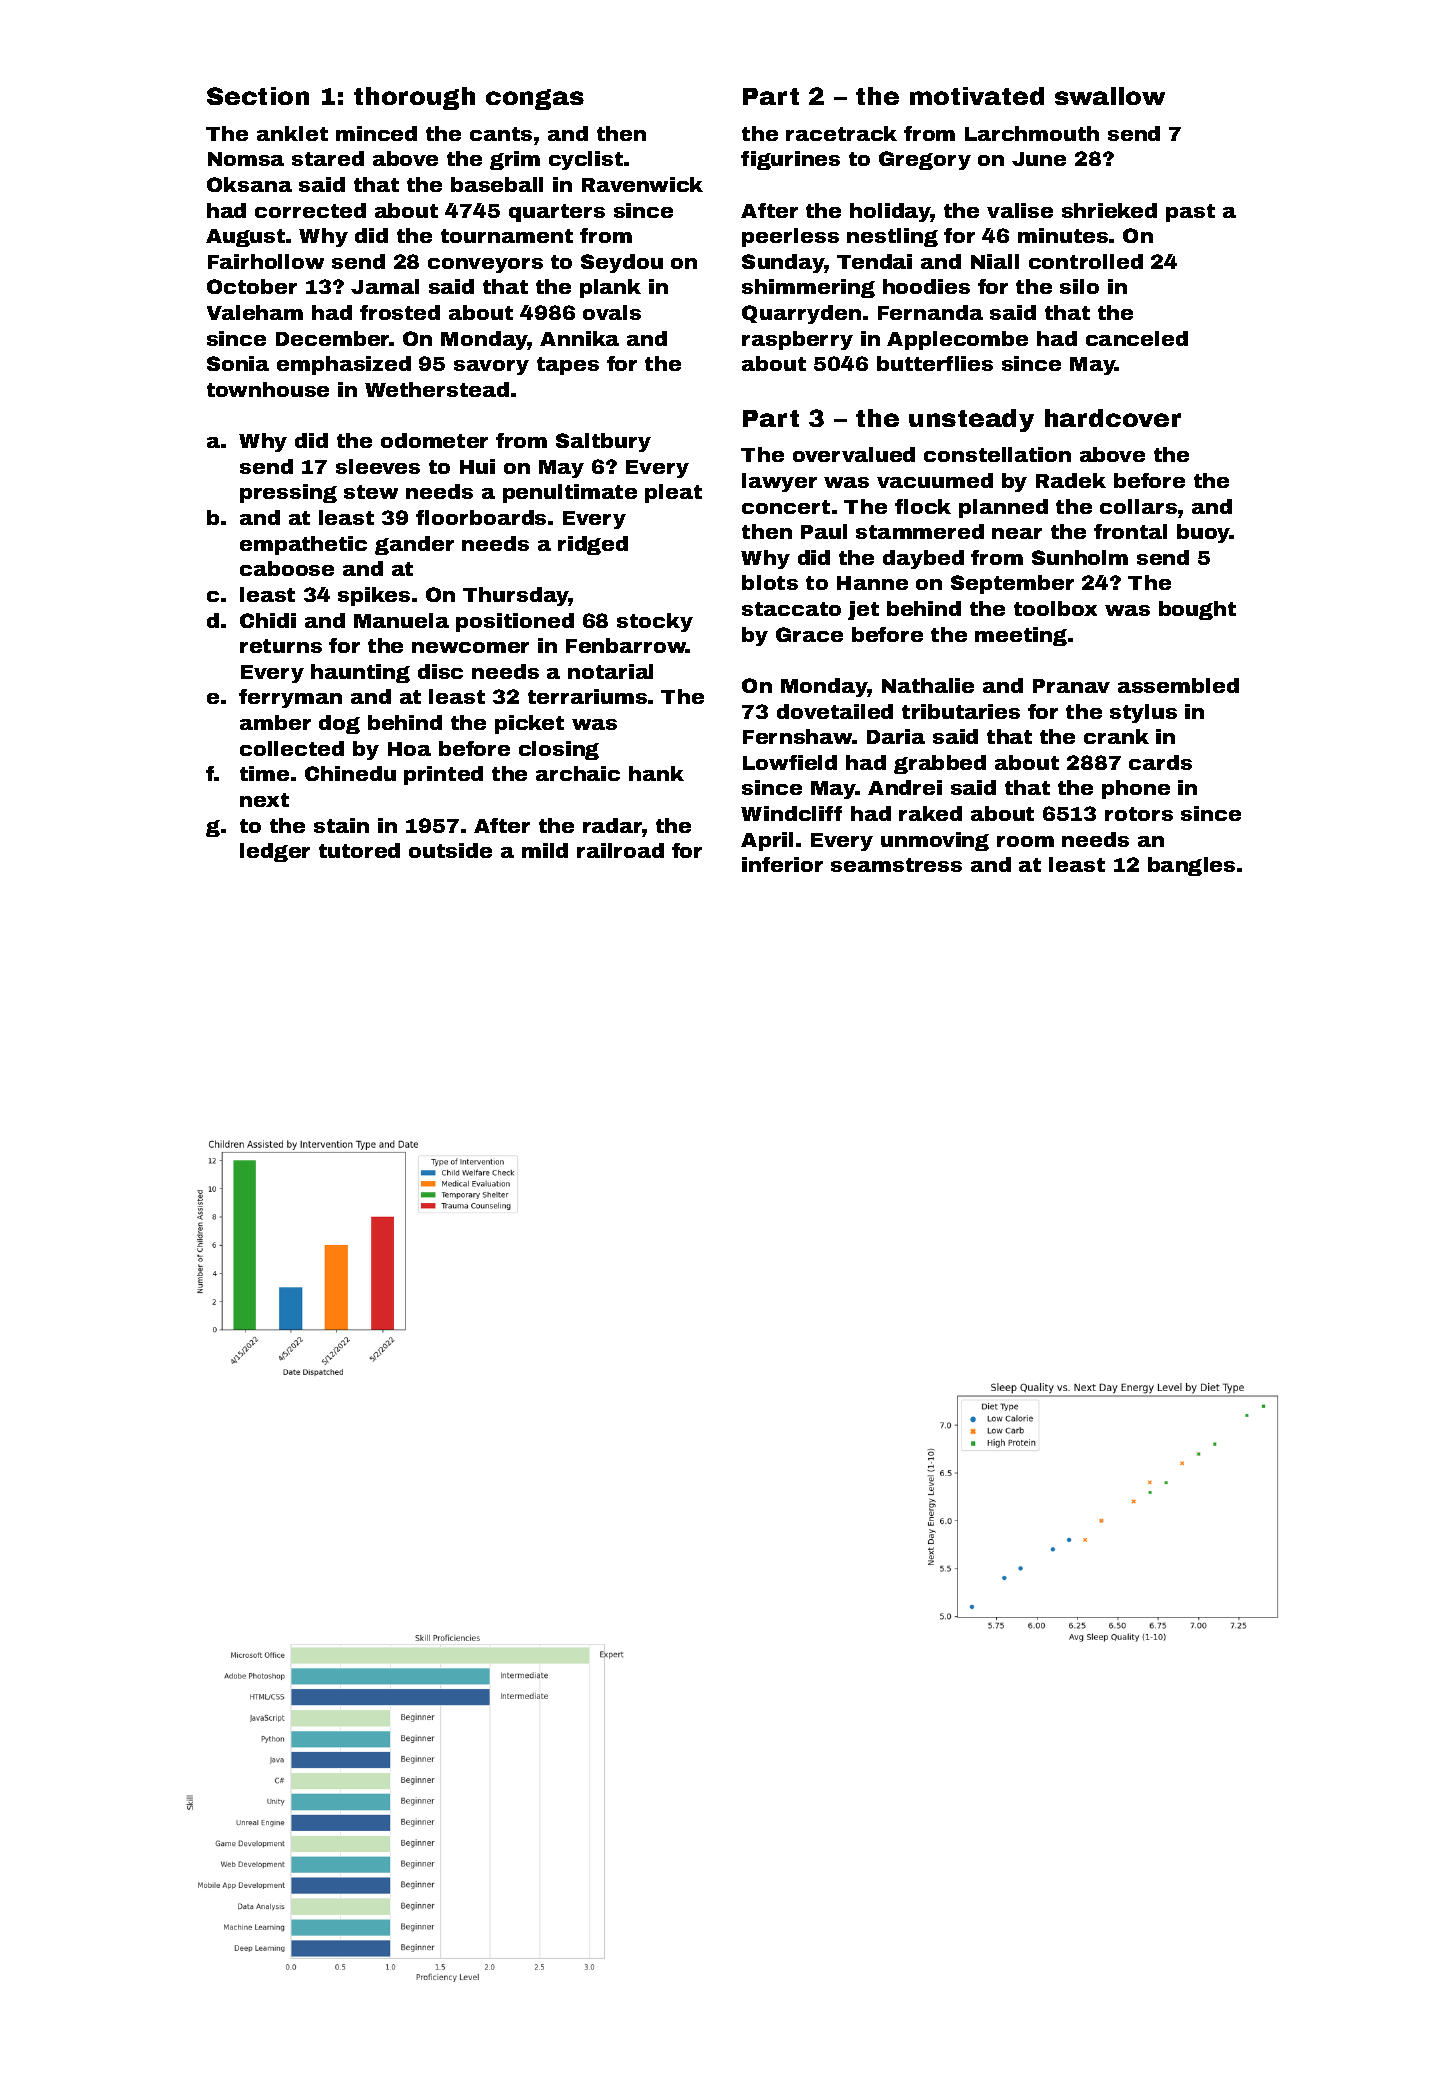 Image resolution: width=1450 pixels, height=2100 pixels. I want to click on floorboards, so click(481, 517).
